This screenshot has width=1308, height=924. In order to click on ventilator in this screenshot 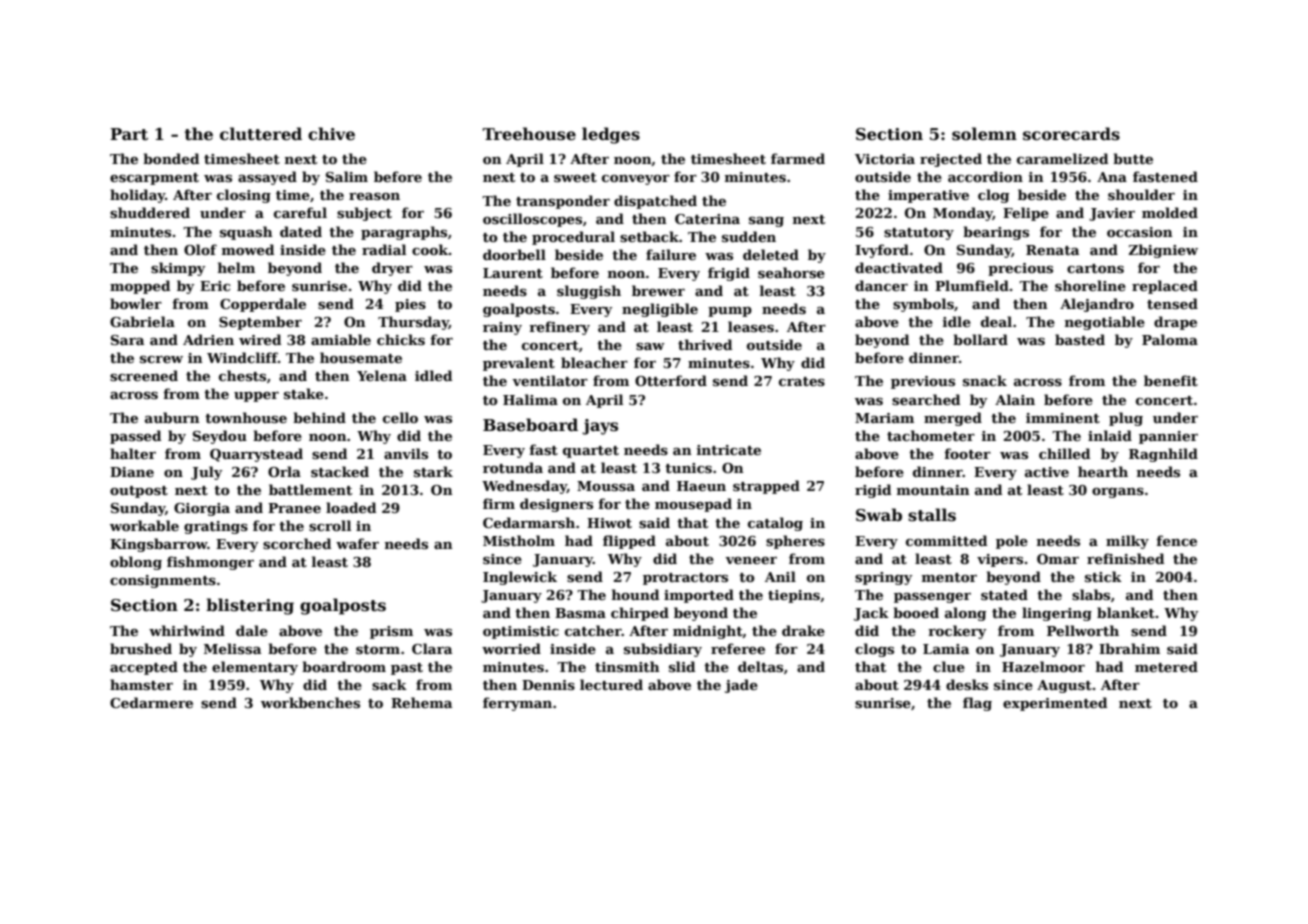, I will do `click(550, 380)`.
